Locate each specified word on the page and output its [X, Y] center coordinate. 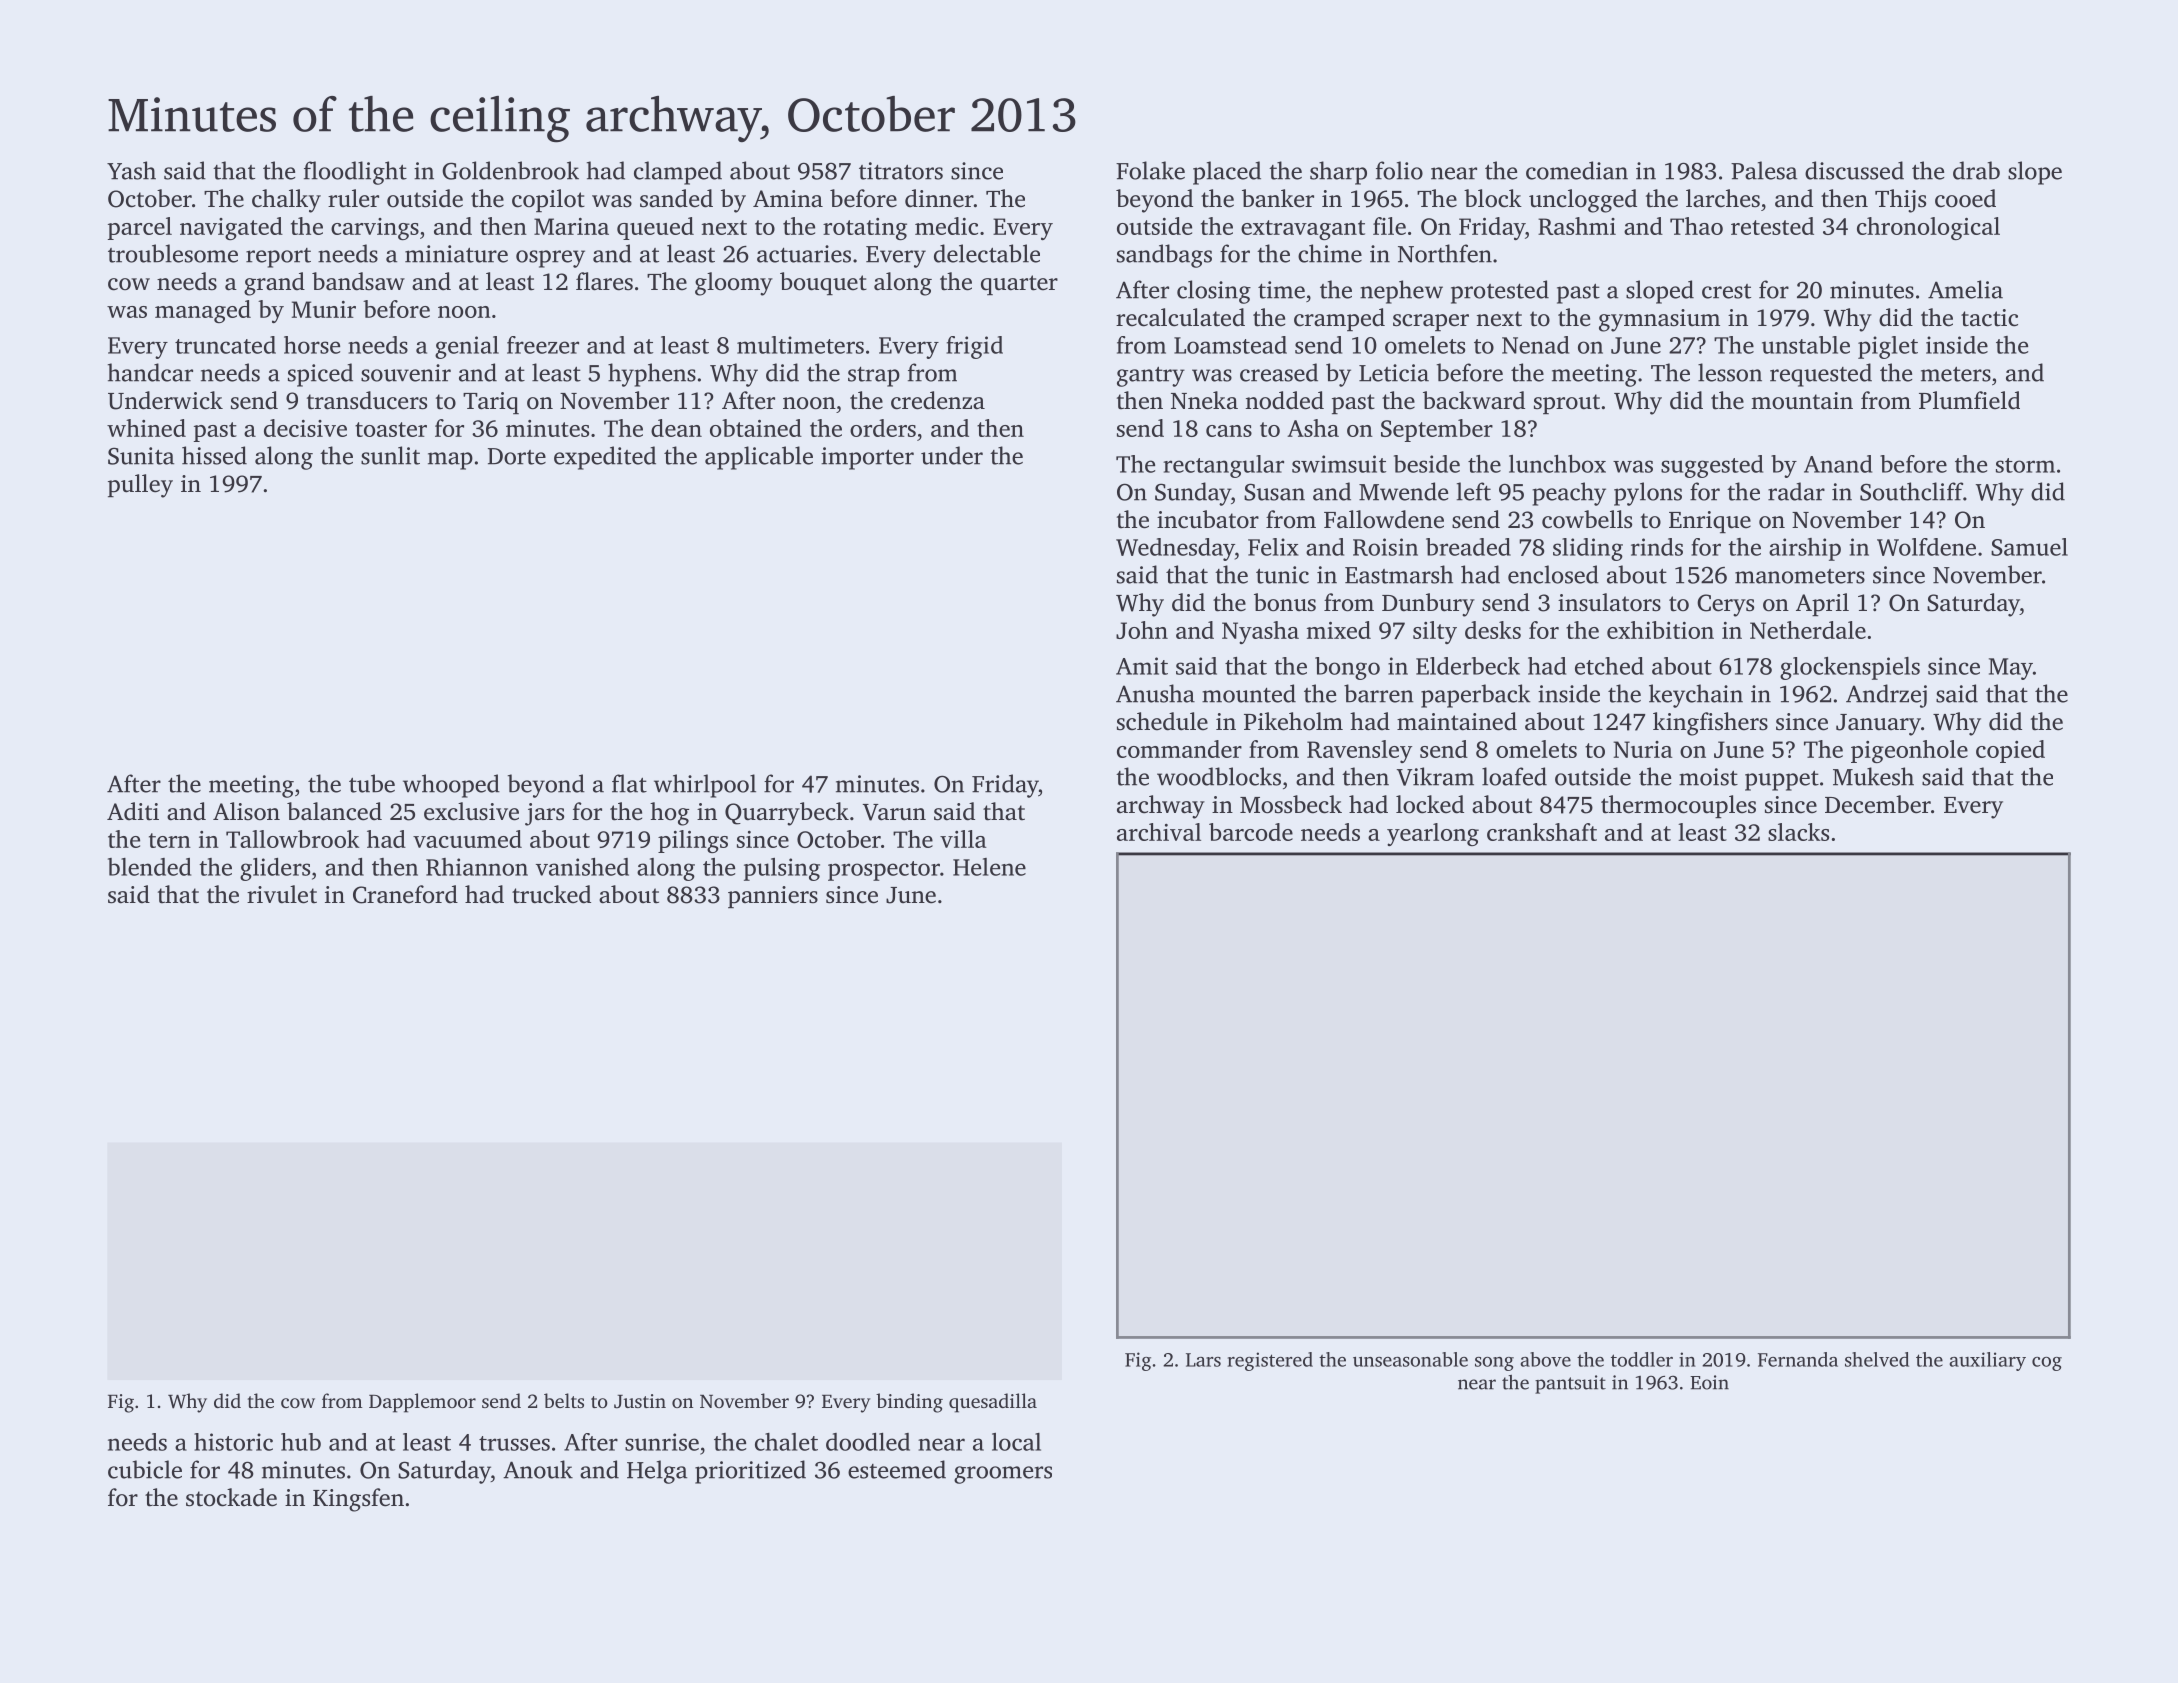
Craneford [405, 894]
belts [564, 1400]
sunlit [390, 455]
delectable [987, 253]
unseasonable [1410, 1359]
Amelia [1965, 289]
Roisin [1385, 547]
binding [909, 1403]
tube [372, 783]
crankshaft [1542, 832]
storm [2025, 465]
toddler [1642, 1359]
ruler [353, 198]
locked [1430, 804]
